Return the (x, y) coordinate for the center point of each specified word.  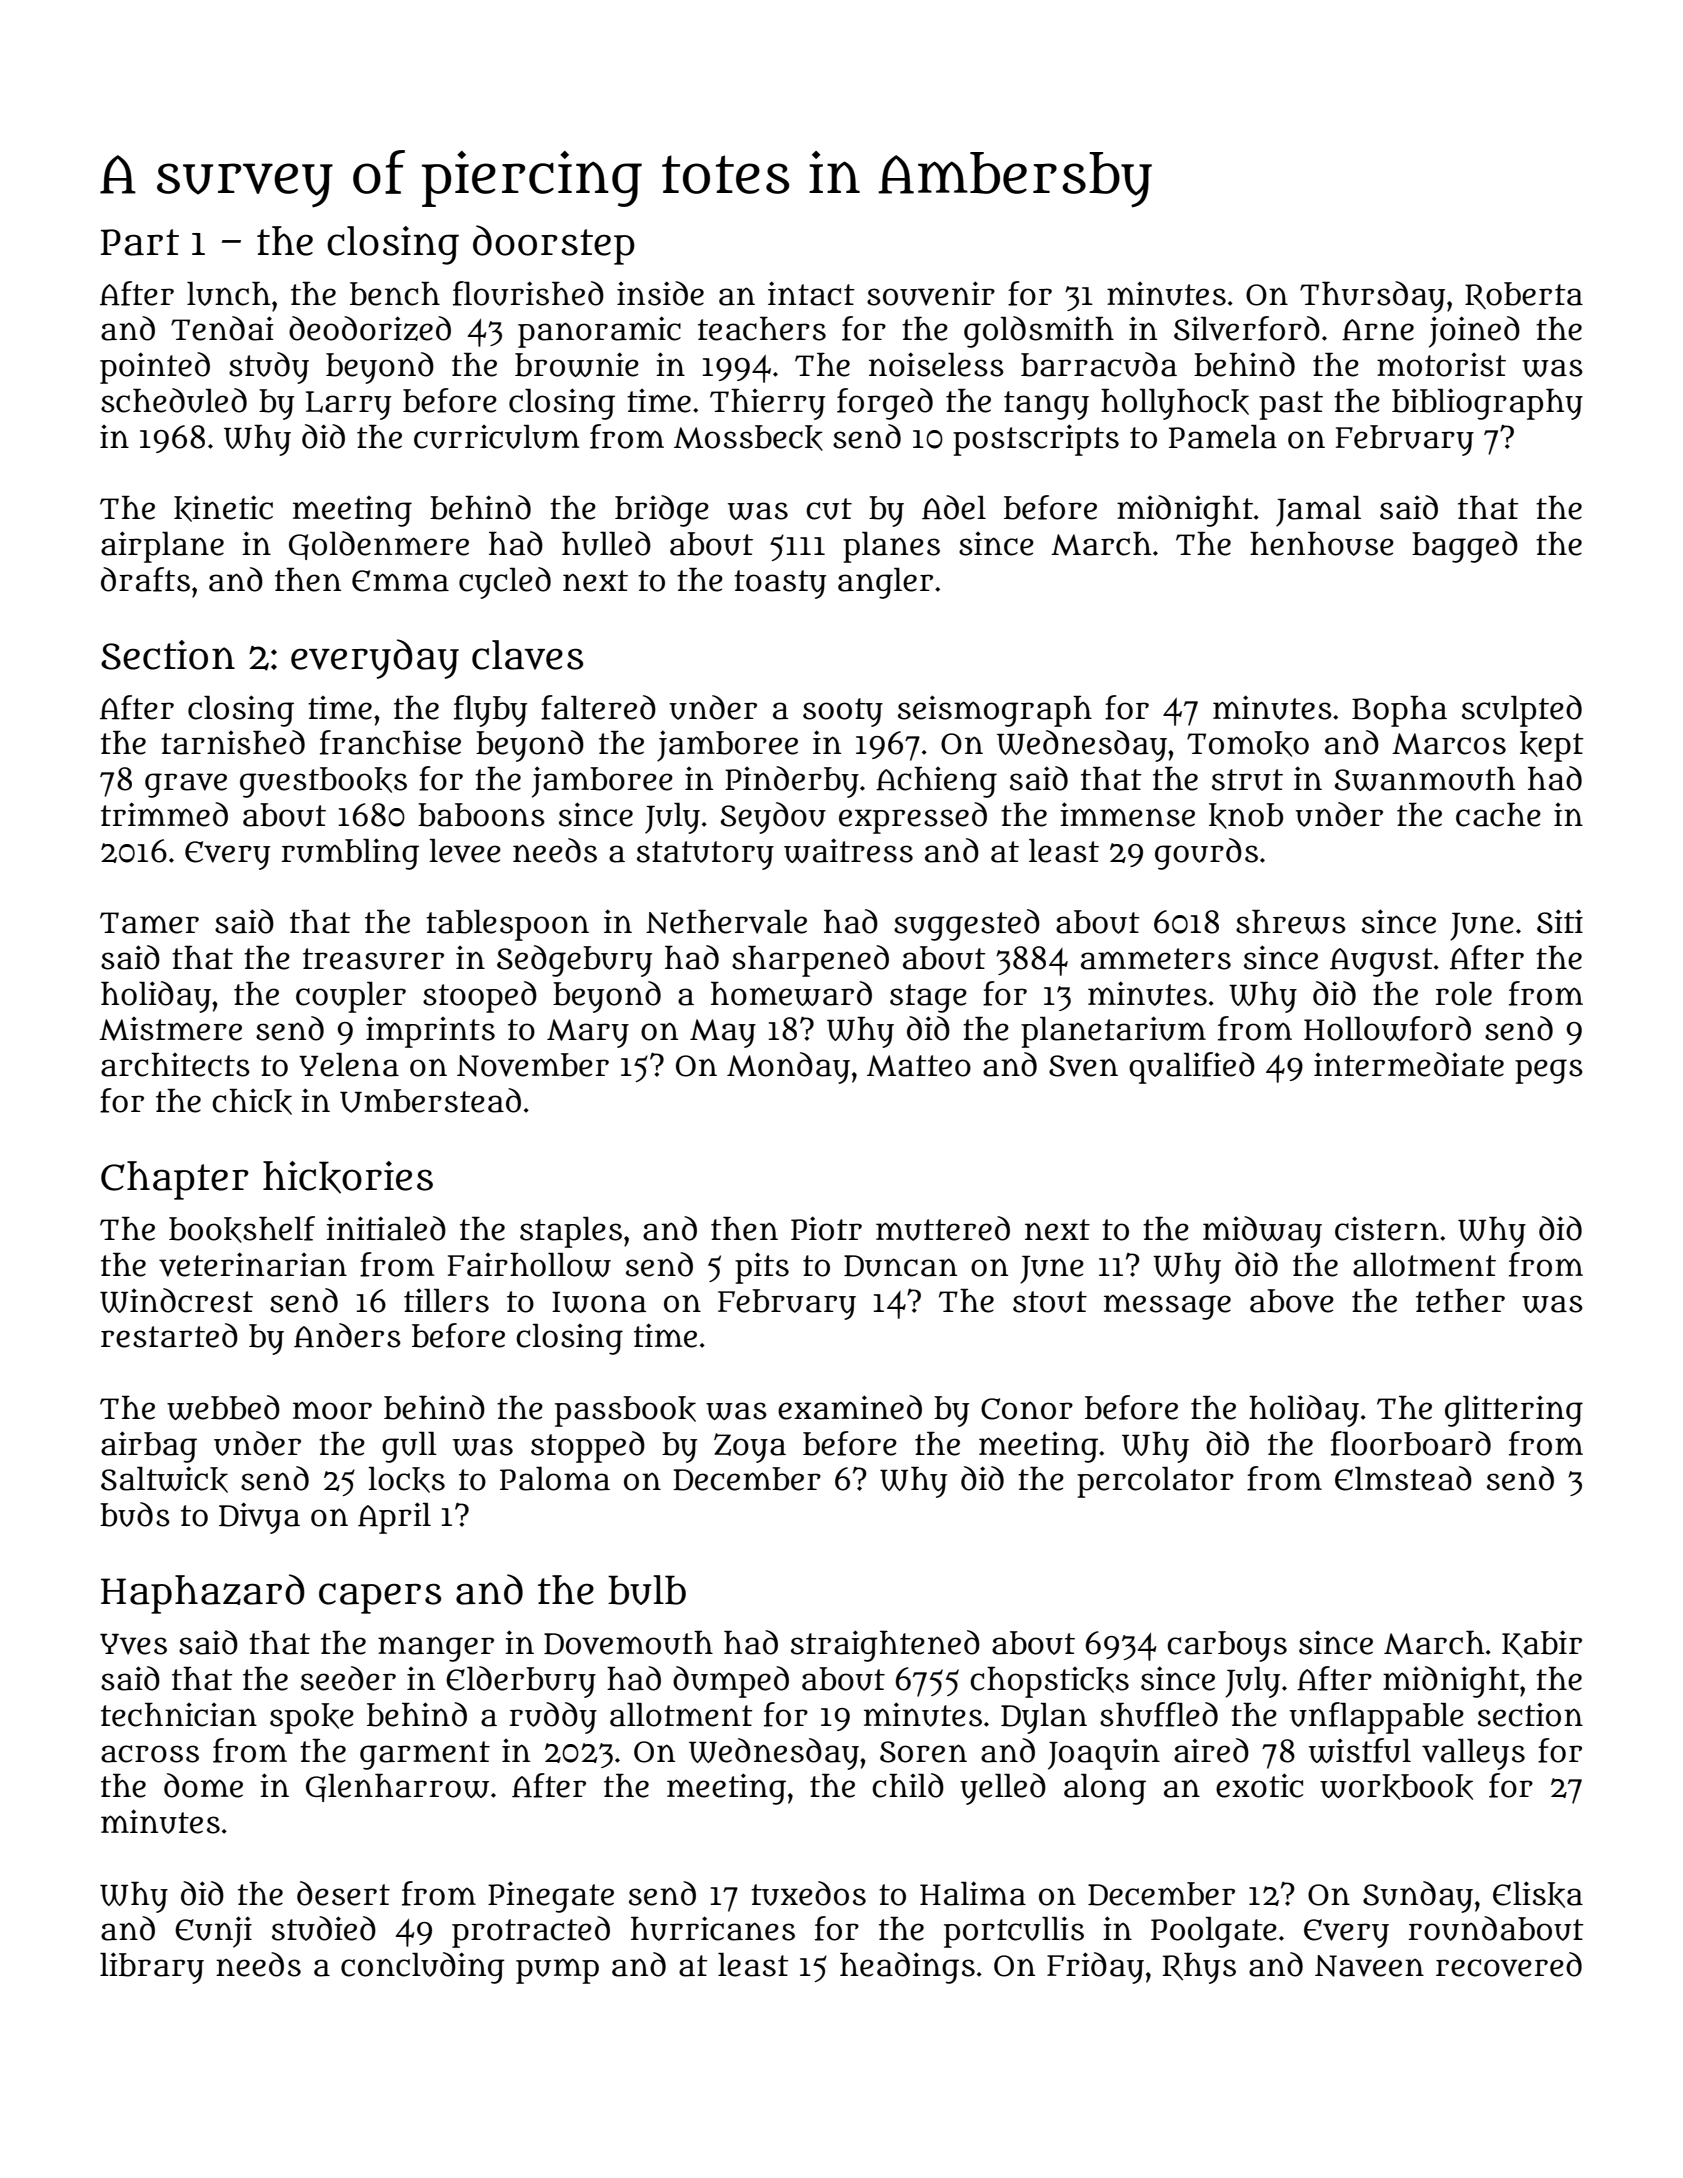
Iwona (599, 1302)
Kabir (1542, 1644)
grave (186, 785)
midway (1262, 1232)
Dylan (1044, 1718)
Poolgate (1214, 1932)
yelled (1003, 1789)
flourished (528, 293)
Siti (1560, 921)
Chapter (175, 1180)
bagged (1465, 547)
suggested (967, 925)
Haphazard (203, 1594)
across (150, 1754)
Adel (954, 507)
